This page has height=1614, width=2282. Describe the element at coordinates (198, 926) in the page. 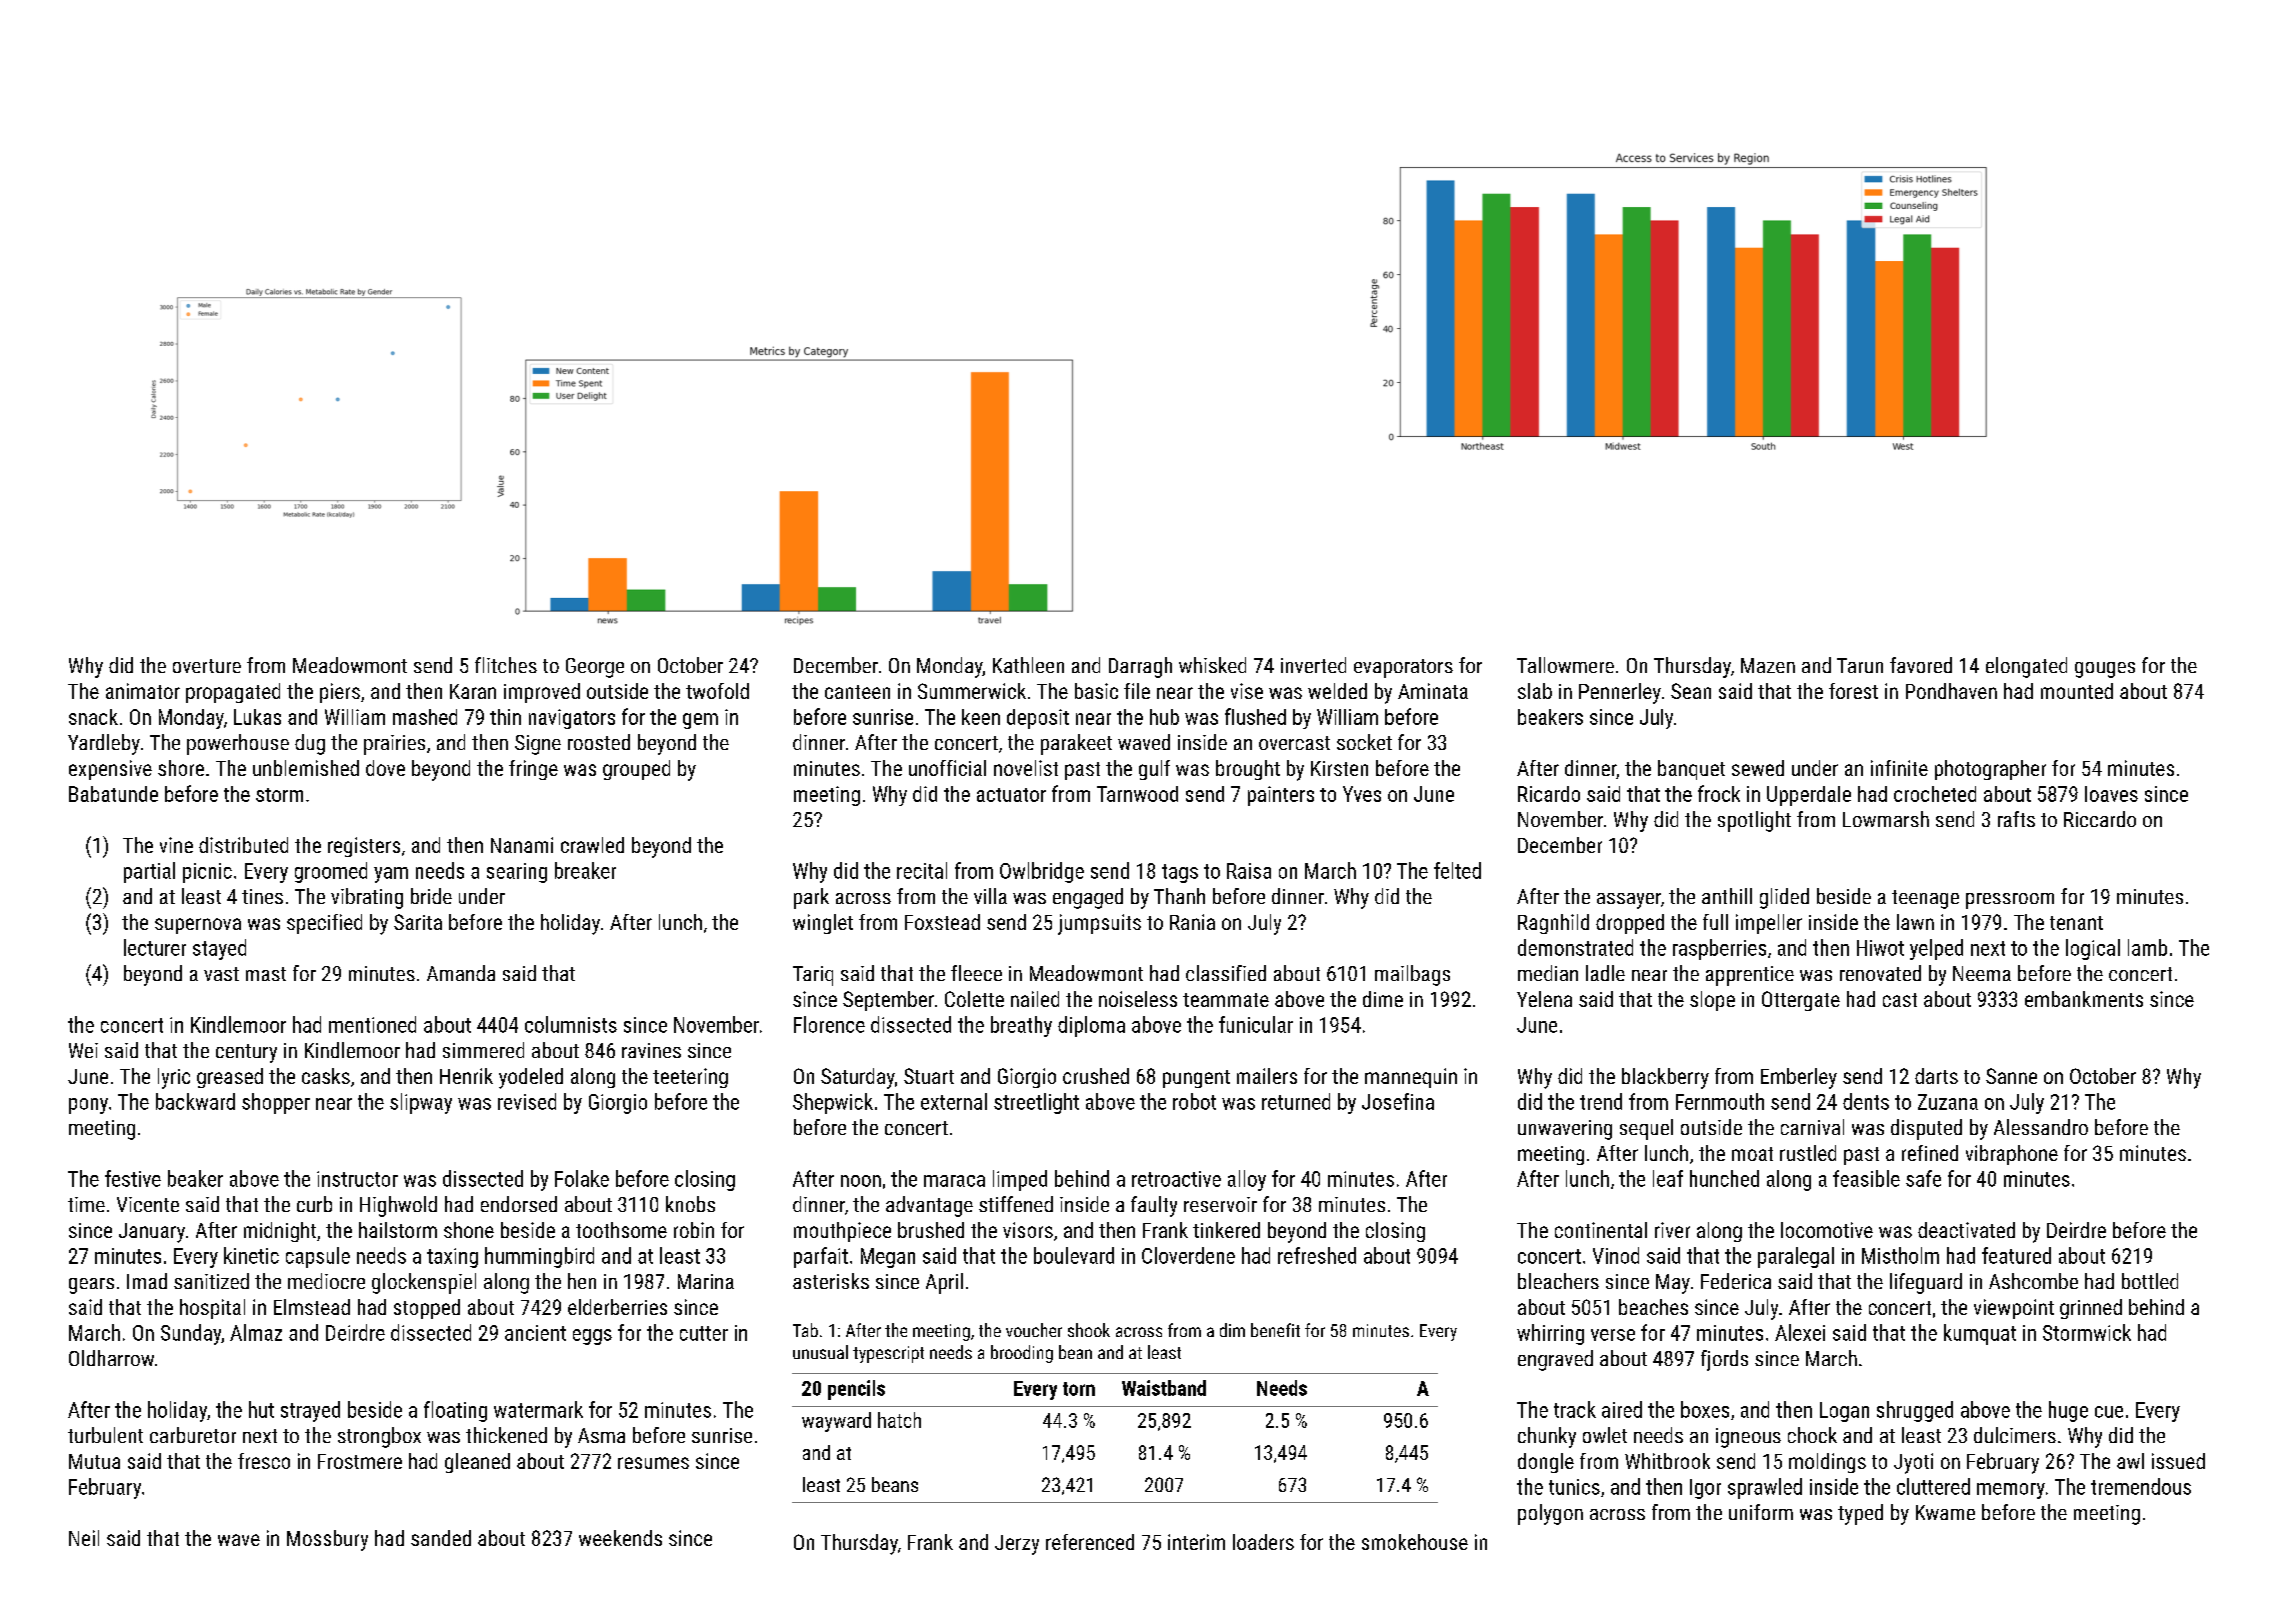

I see `supernova` at that location.
